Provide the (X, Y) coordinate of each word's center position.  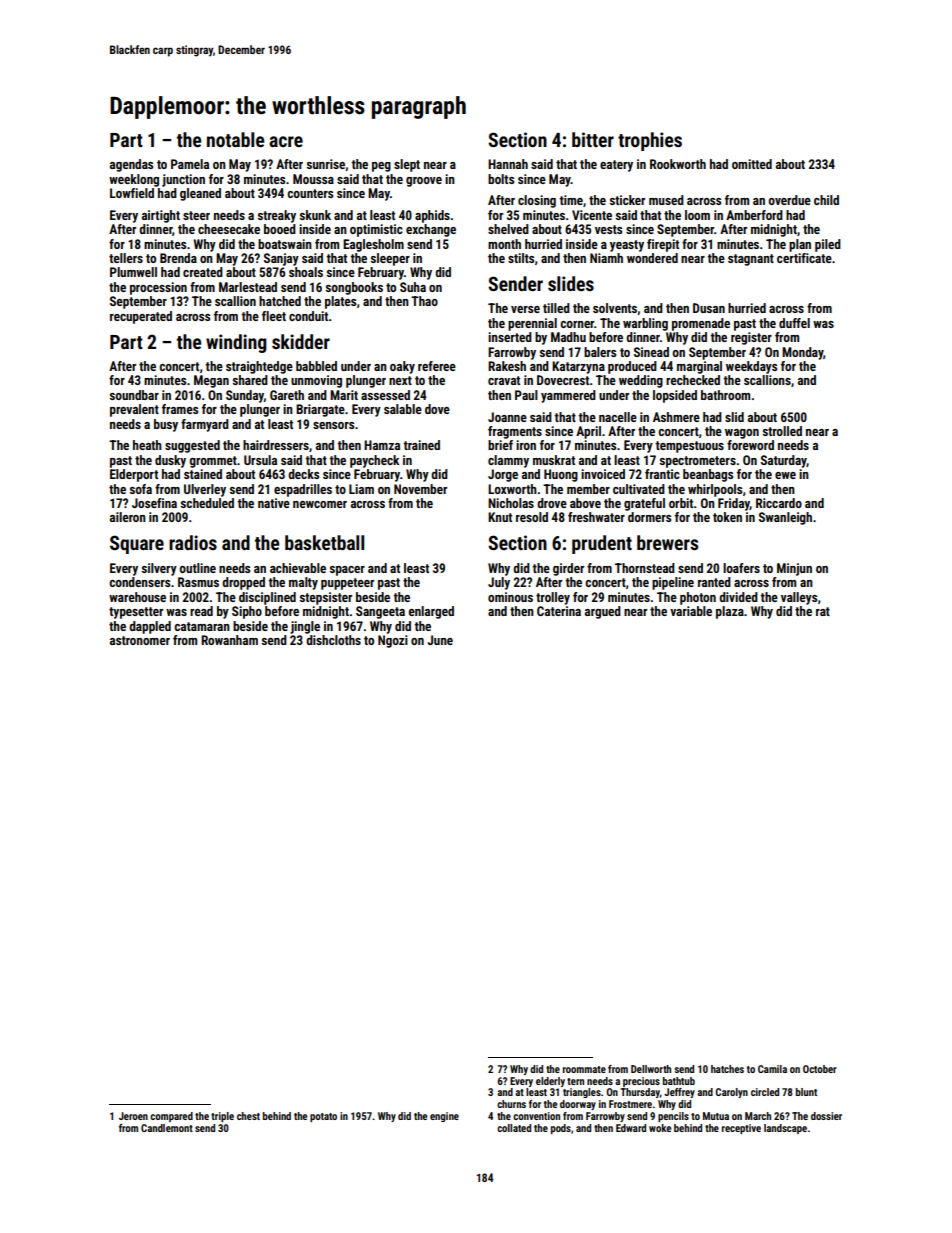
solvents (615, 308)
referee (437, 366)
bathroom (725, 395)
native (274, 503)
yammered (568, 396)
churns (511, 1104)
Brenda (178, 258)
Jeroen (133, 1116)
